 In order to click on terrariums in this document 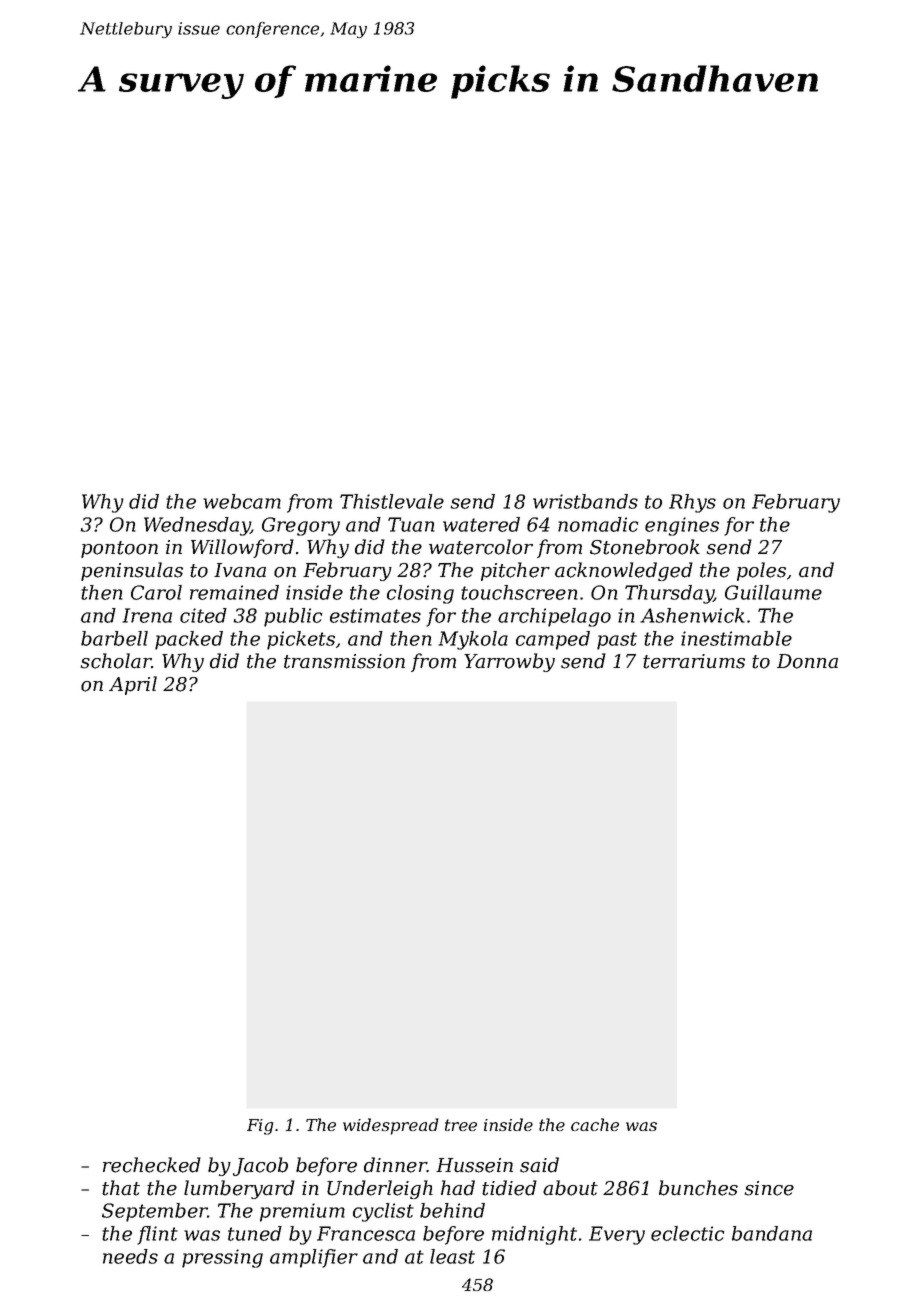, I will do `click(694, 661)`.
